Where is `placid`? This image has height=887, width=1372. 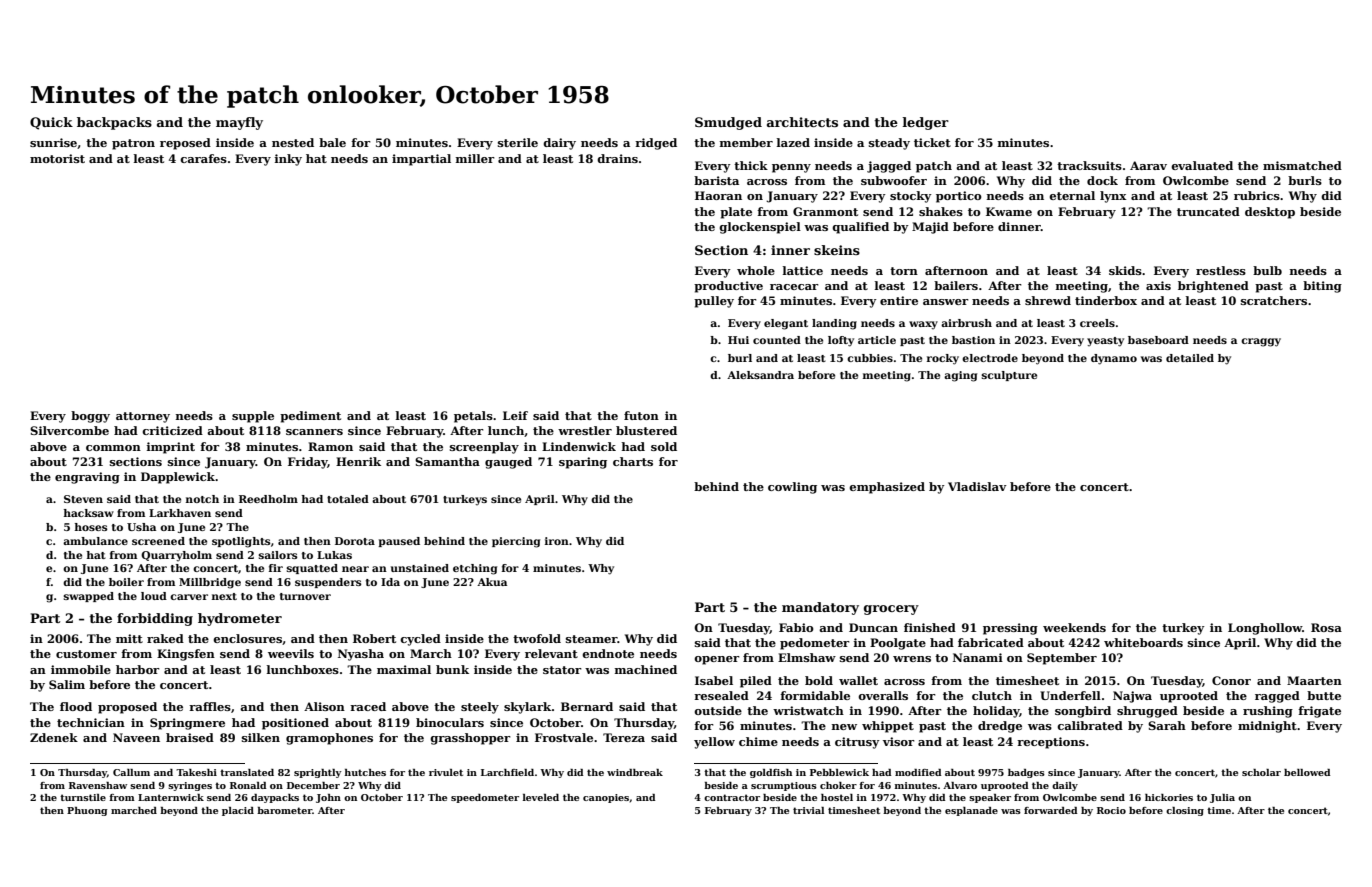
placid is located at coordinates (238, 811).
